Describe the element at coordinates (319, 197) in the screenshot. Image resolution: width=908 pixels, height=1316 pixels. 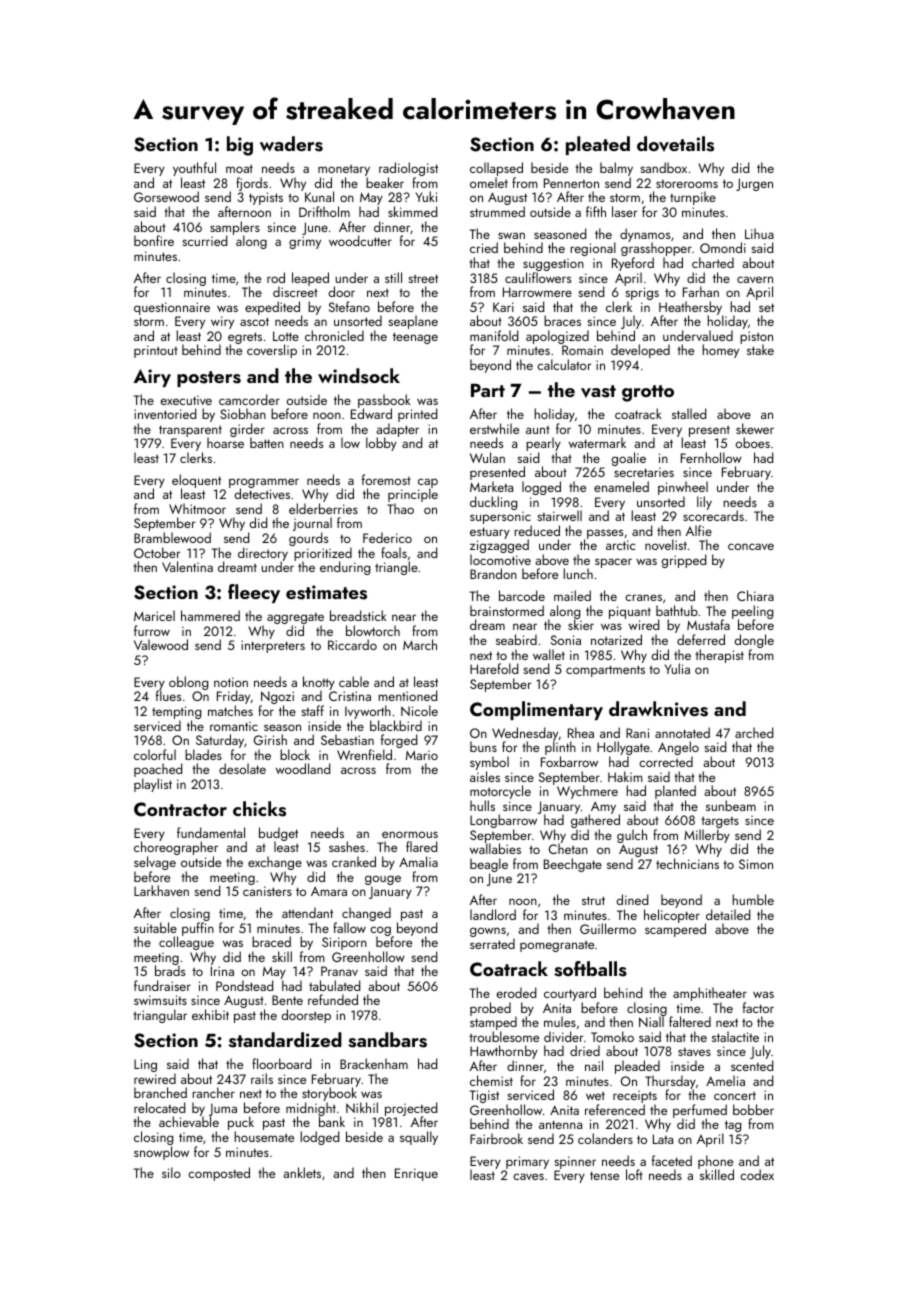
I see `Kunal` at that location.
